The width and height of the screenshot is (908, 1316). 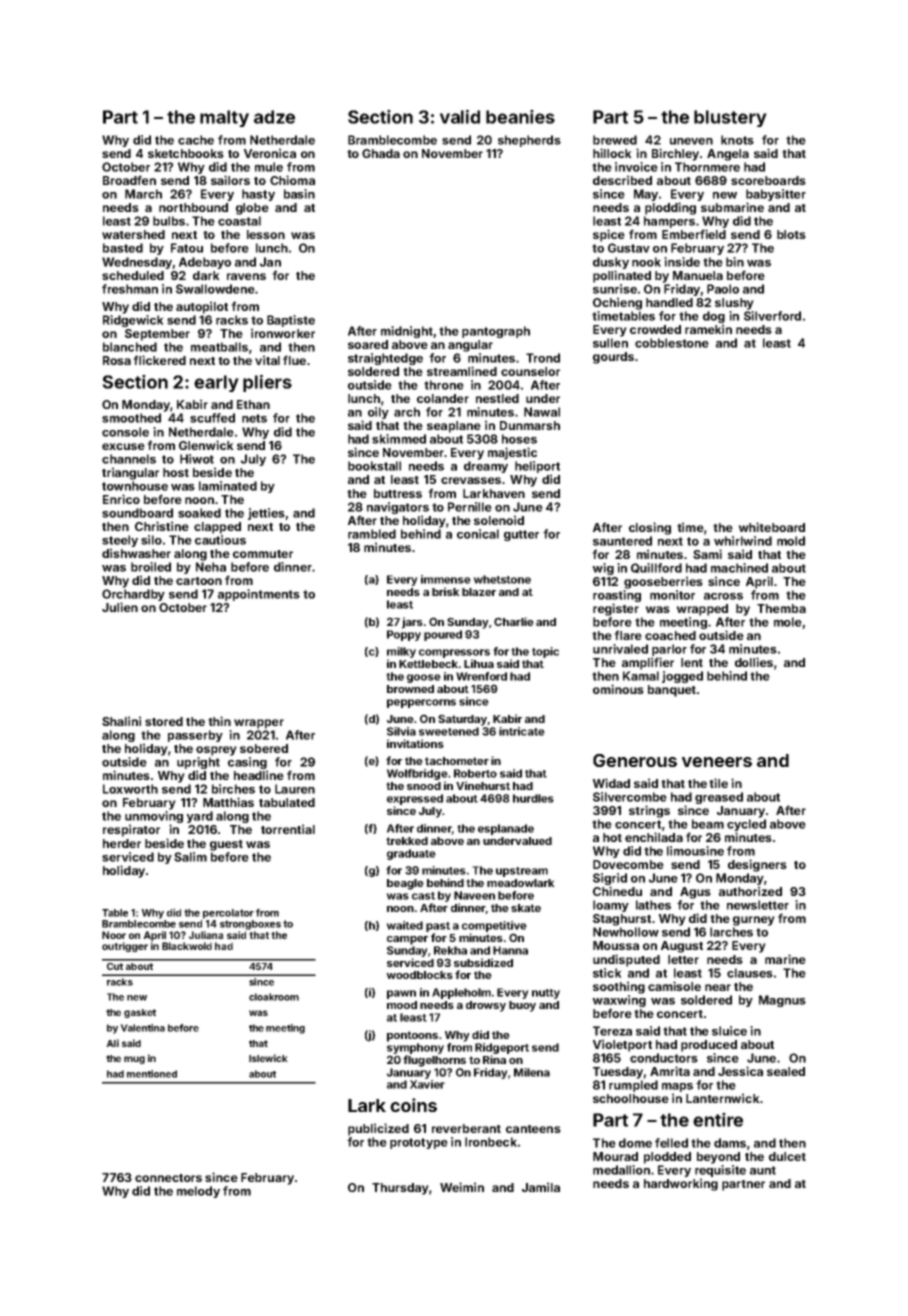 What do you see at coordinates (740, 1071) in the screenshot?
I see `Jessica` at bounding box center [740, 1071].
